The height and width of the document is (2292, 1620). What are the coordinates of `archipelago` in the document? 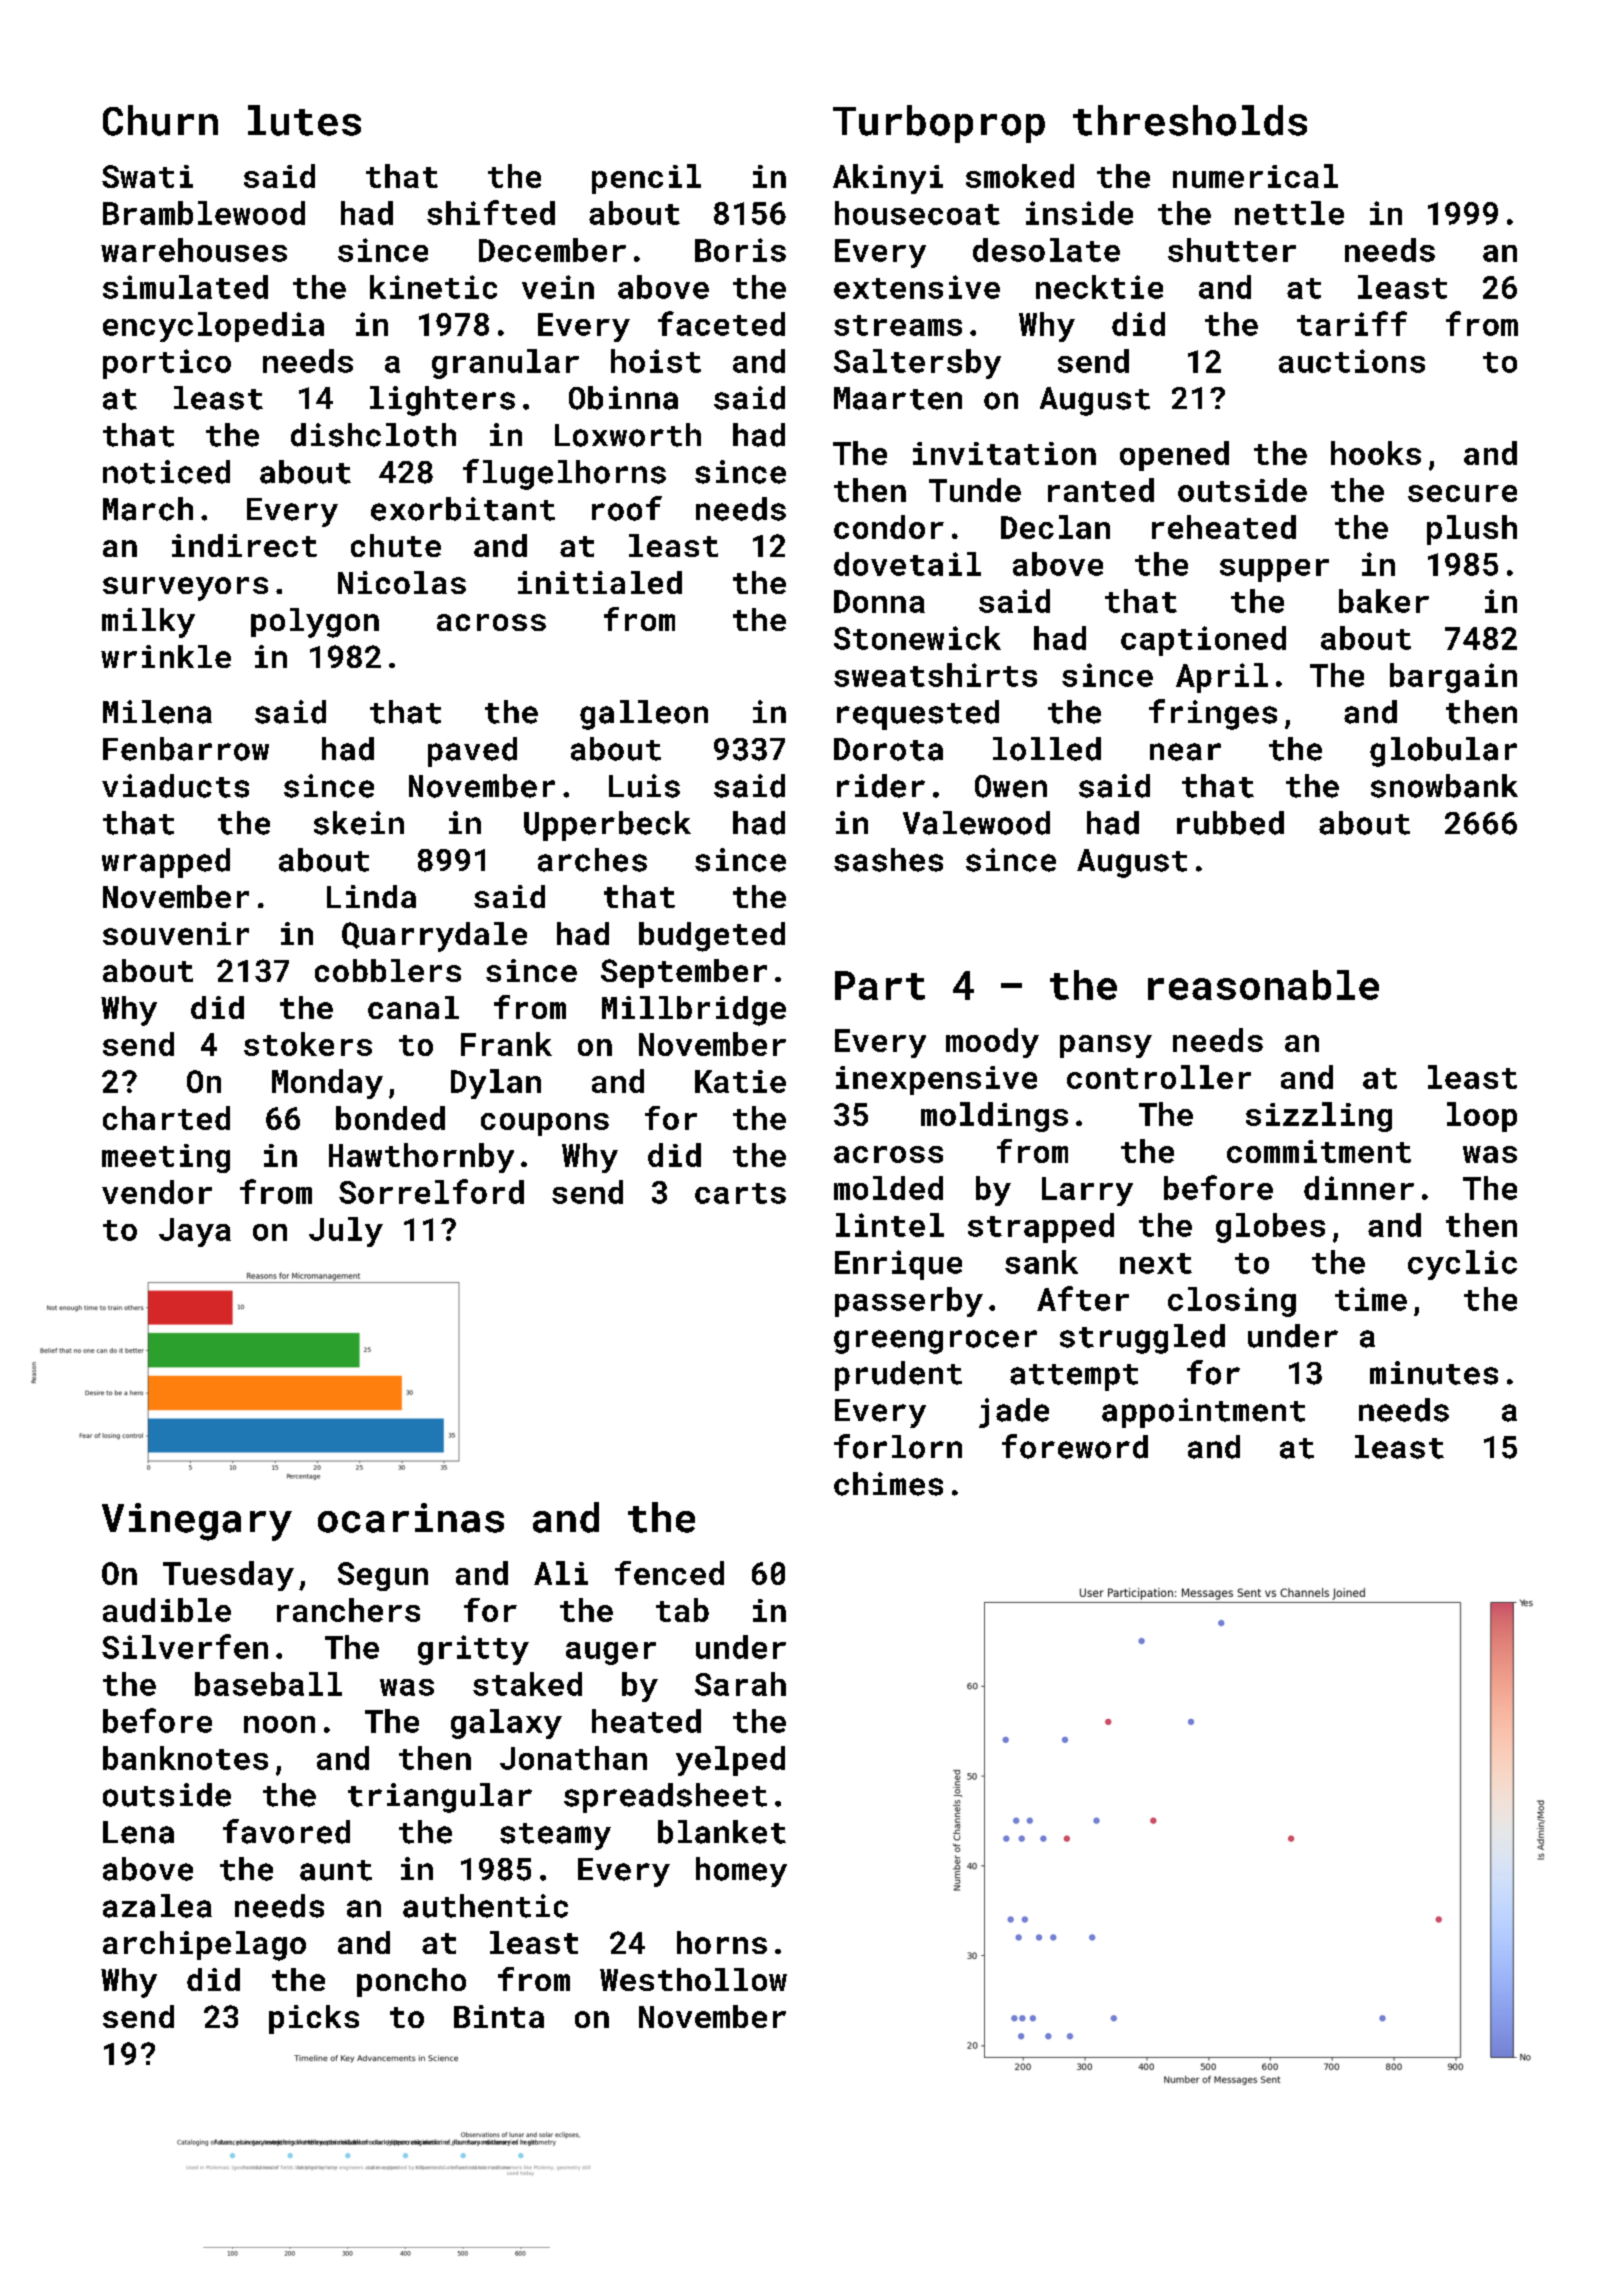 It's located at (204, 1946).
